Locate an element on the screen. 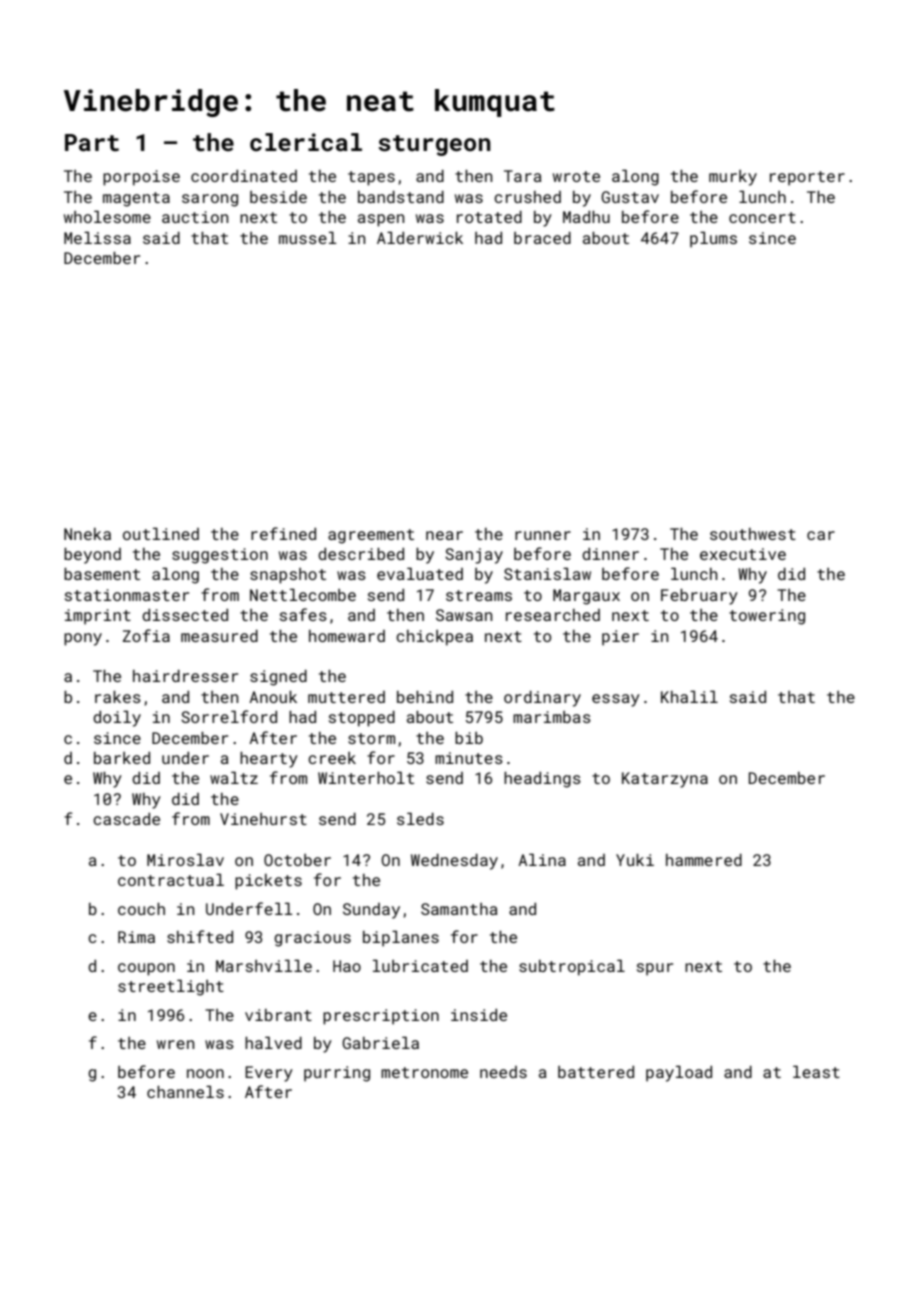 Image resolution: width=924 pixels, height=1308 pixels. murky is located at coordinates (733, 178).
